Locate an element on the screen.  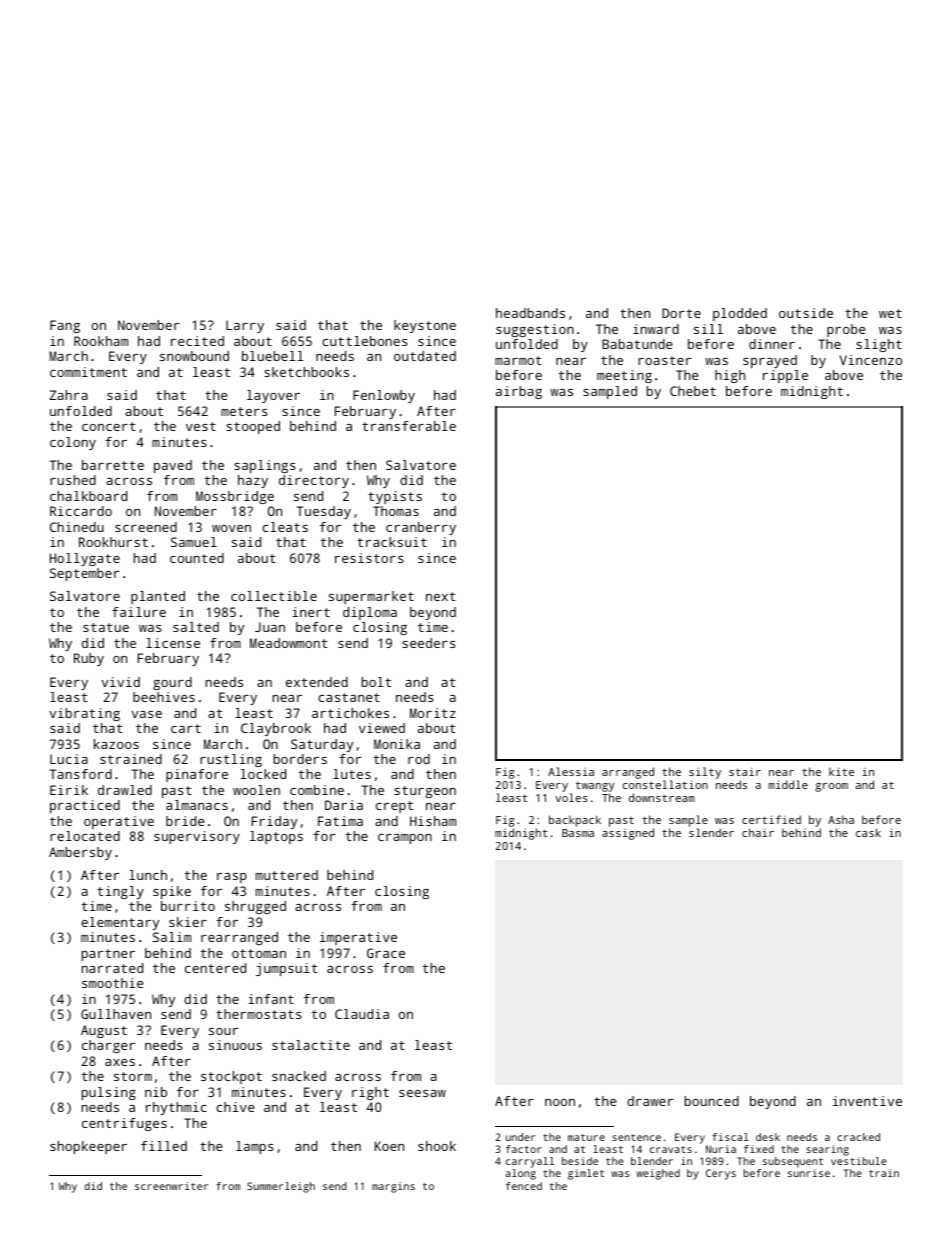
screened is located at coordinates (146, 527).
